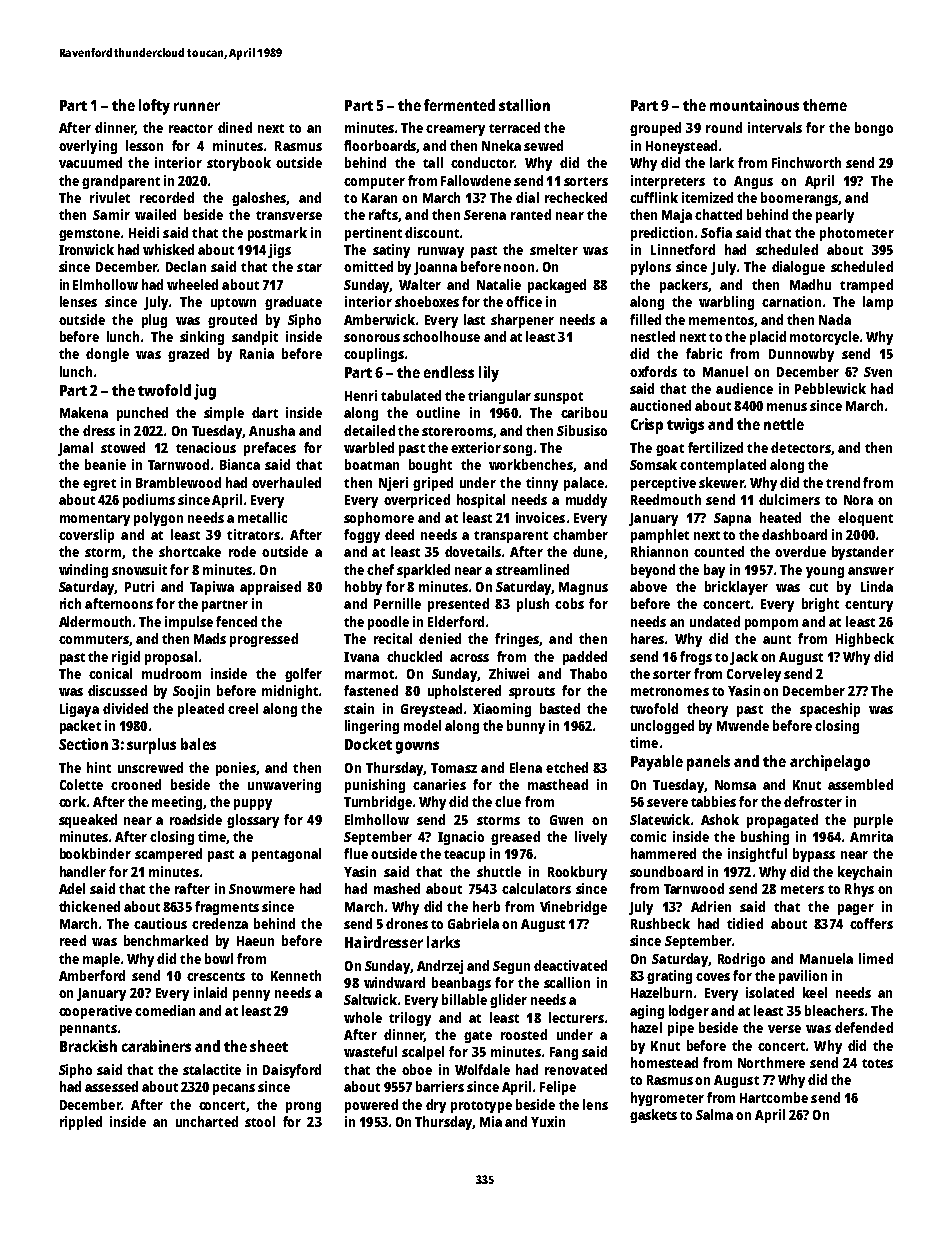 This image has height=1233, width=952. I want to click on recorded, so click(167, 197).
